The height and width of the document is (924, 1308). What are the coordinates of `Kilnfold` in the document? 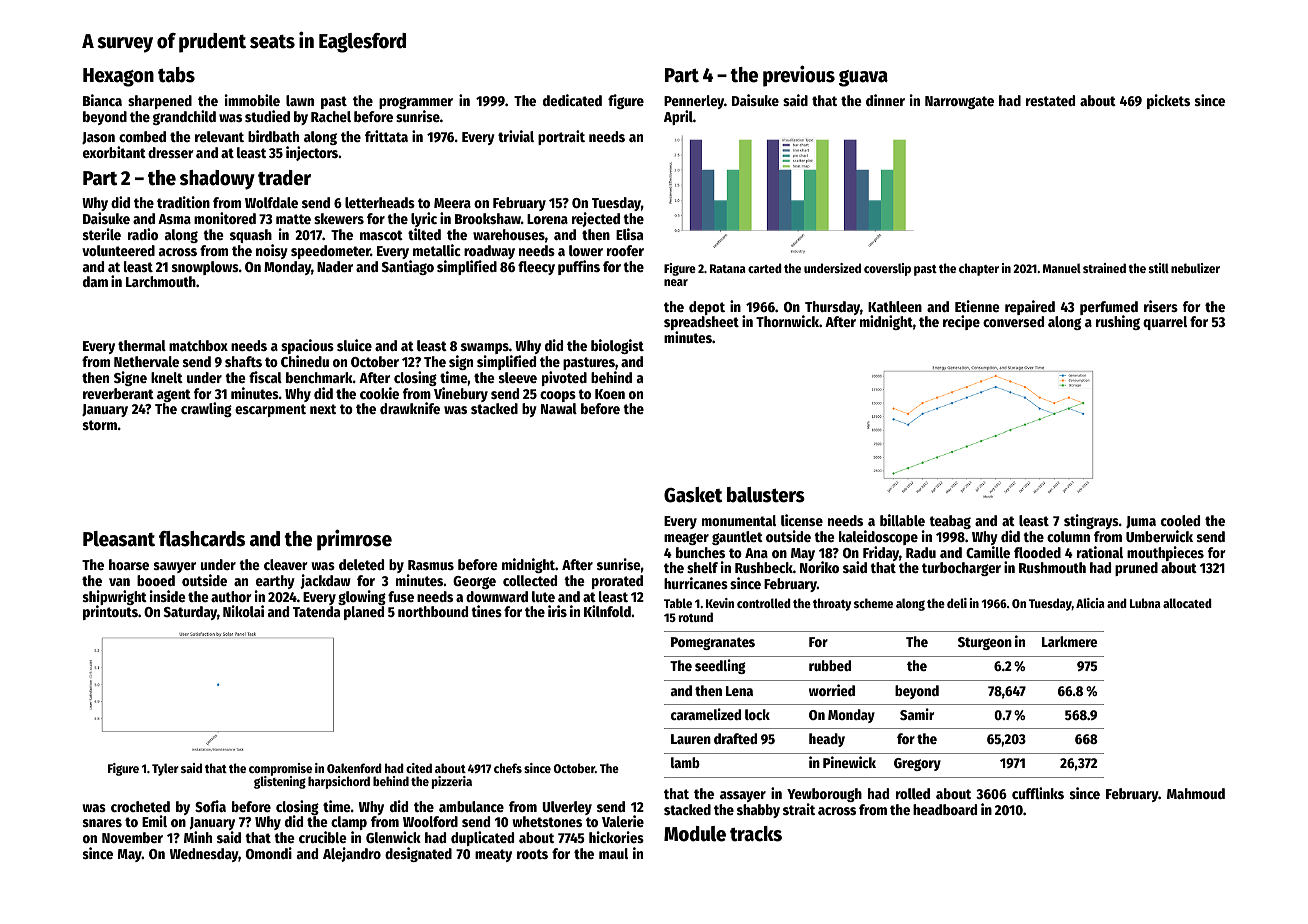 It's located at (607, 611).
